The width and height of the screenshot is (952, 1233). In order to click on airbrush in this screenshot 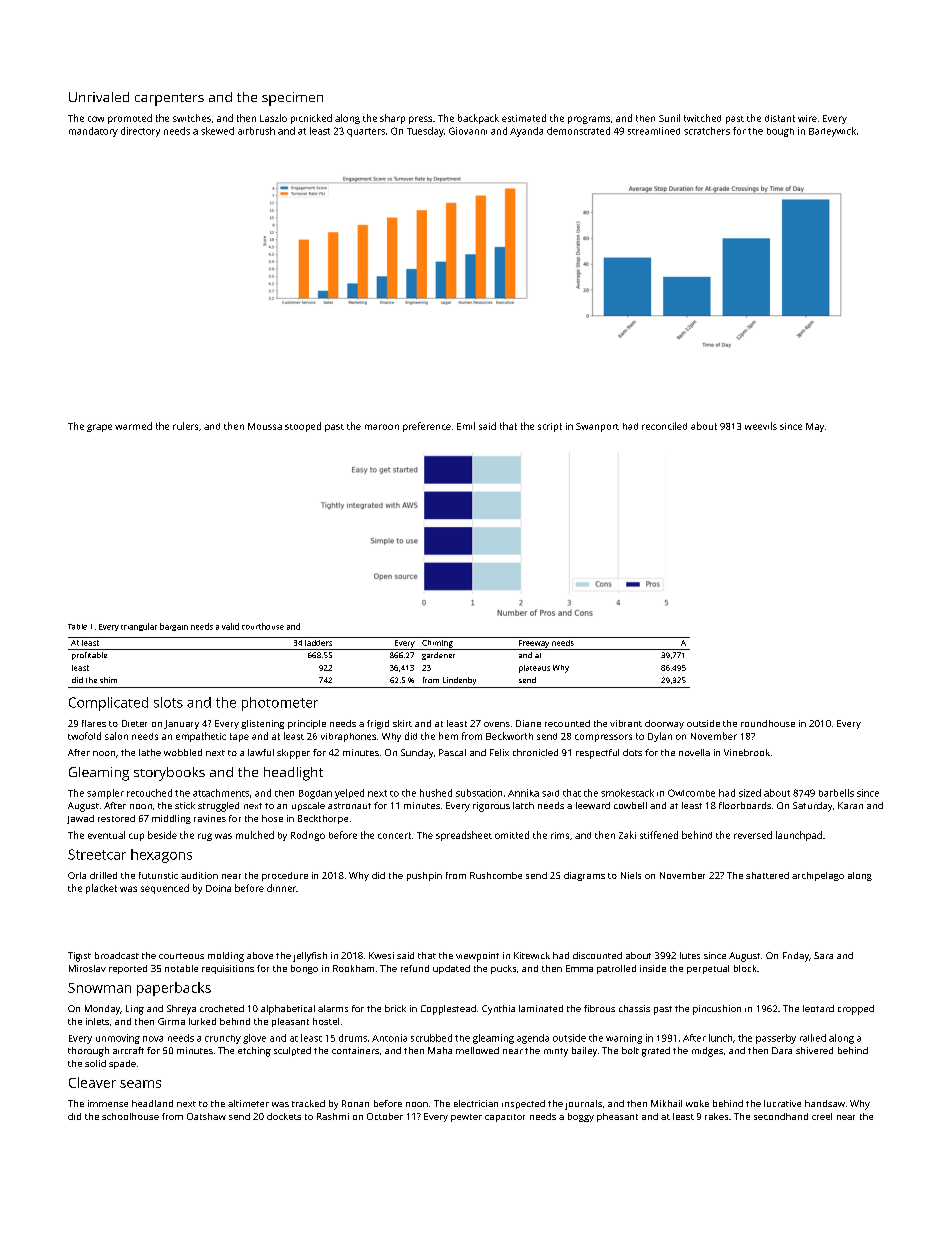, I will do `click(256, 131)`.
